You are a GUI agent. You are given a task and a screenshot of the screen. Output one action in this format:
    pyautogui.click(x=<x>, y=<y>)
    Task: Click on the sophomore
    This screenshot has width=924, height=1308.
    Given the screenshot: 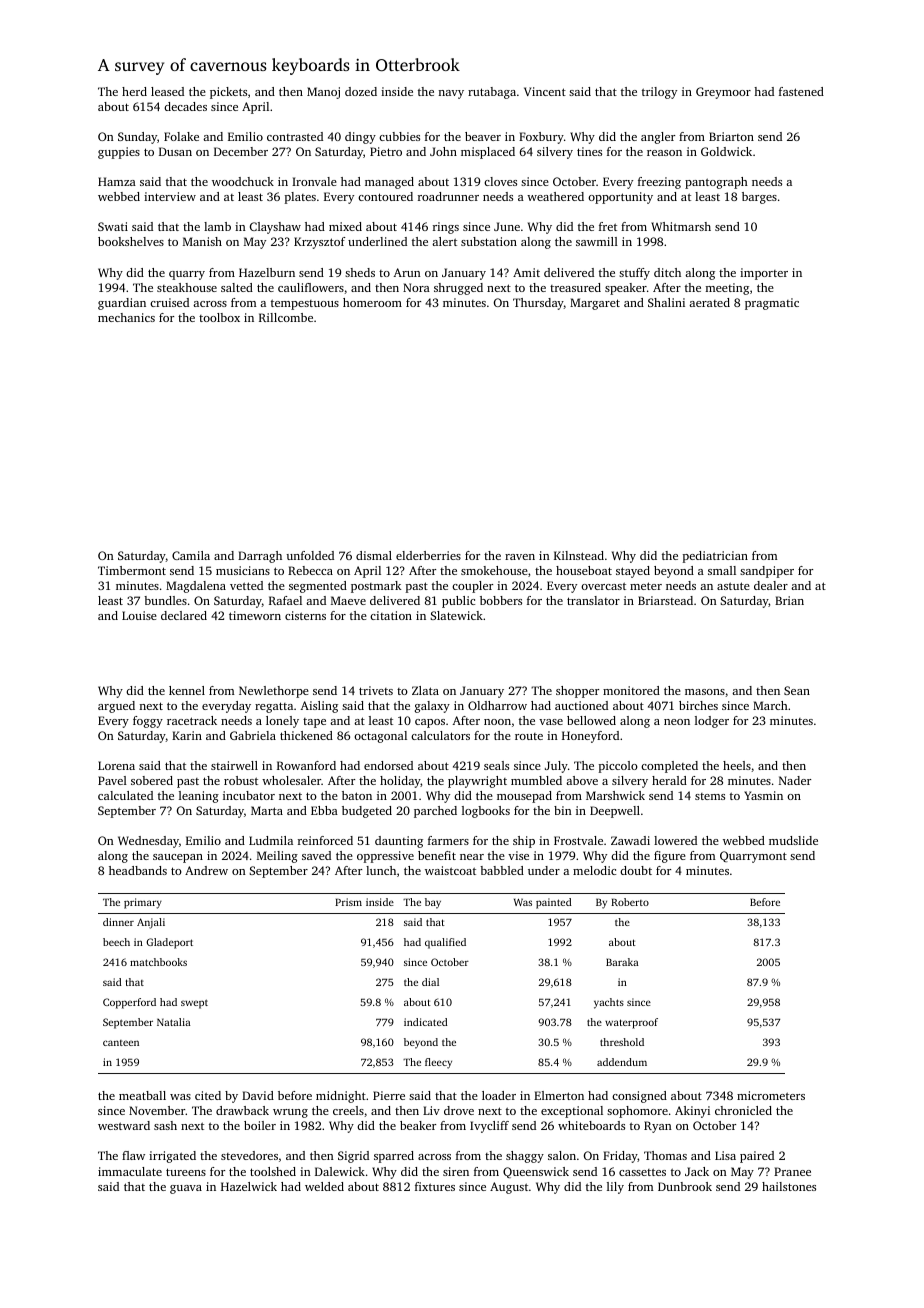 What is the action you would take?
    pyautogui.click(x=637, y=1112)
